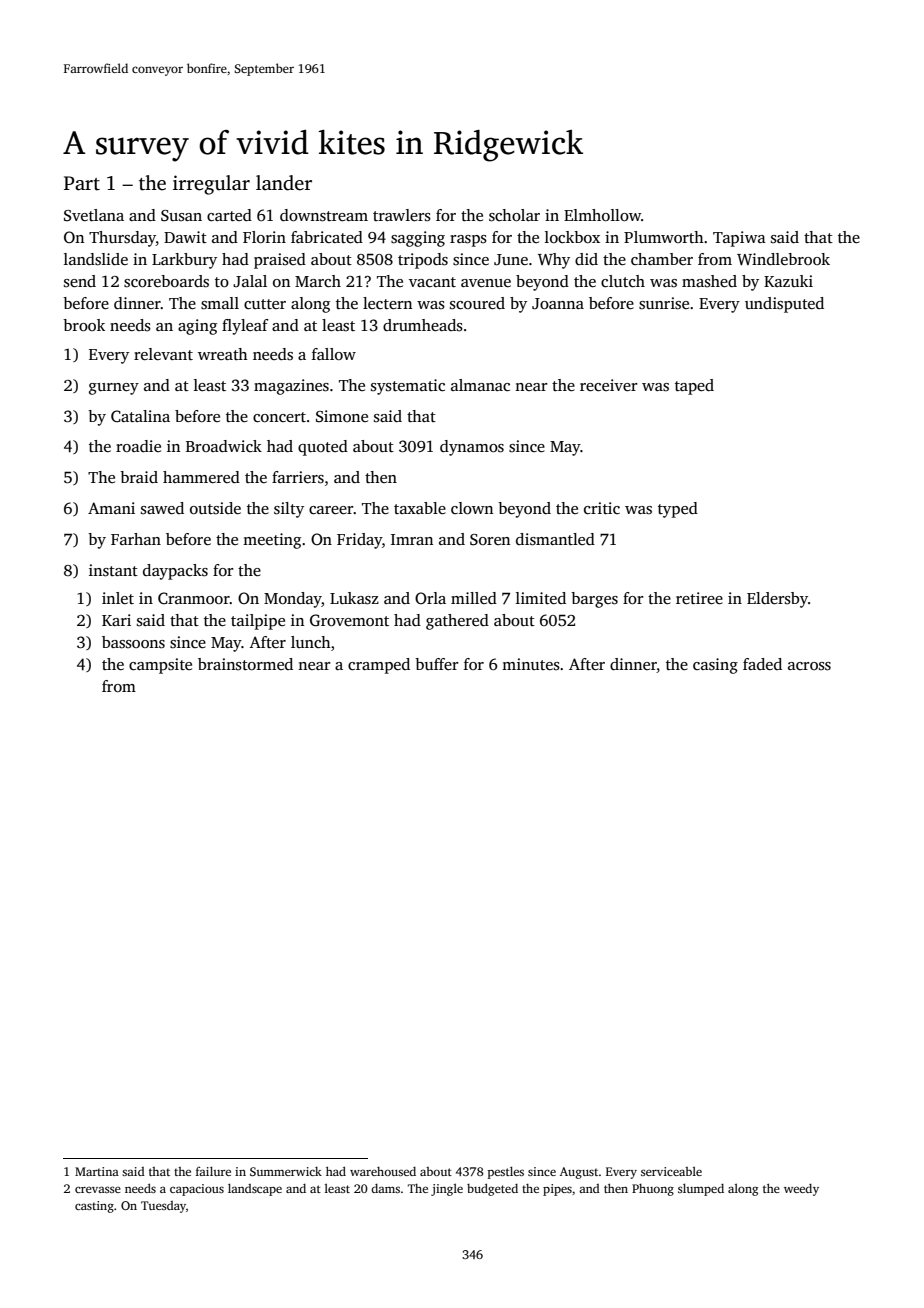  I want to click on campsite, so click(160, 666).
